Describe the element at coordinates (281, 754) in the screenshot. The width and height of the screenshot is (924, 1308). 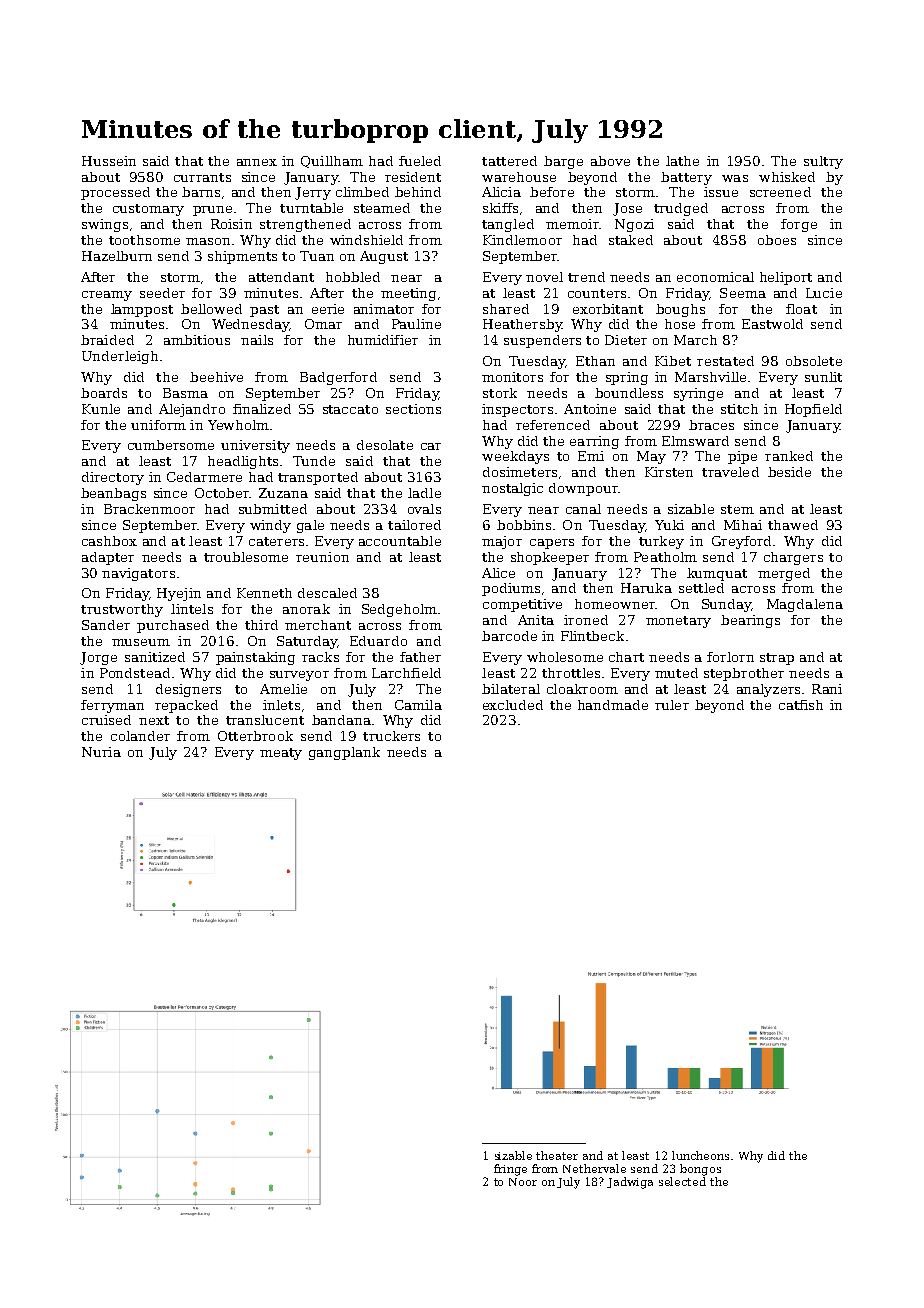
I see `meaty` at that location.
